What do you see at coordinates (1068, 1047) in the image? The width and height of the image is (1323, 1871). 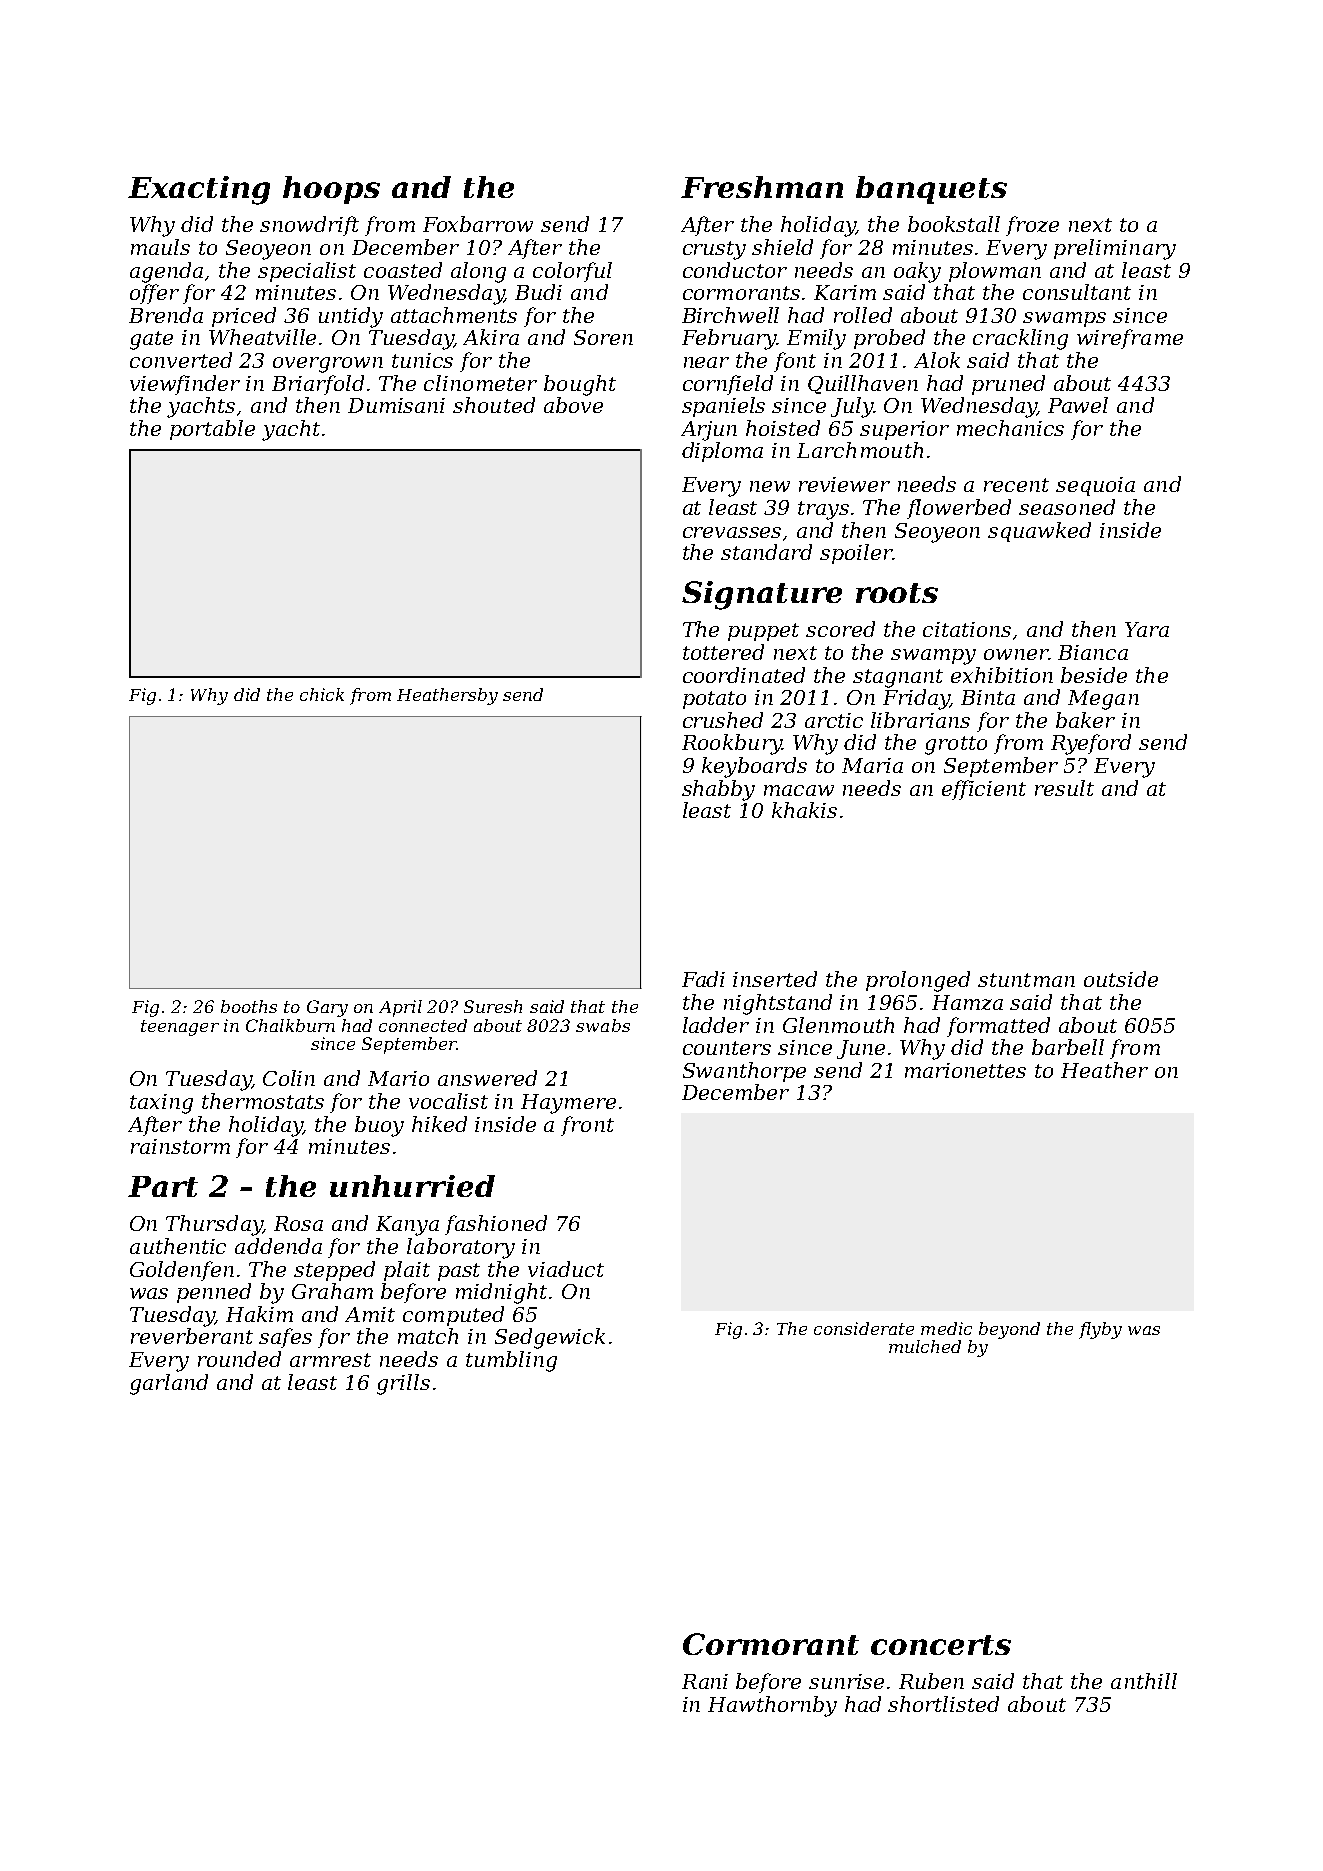 I see `barbell` at bounding box center [1068, 1047].
